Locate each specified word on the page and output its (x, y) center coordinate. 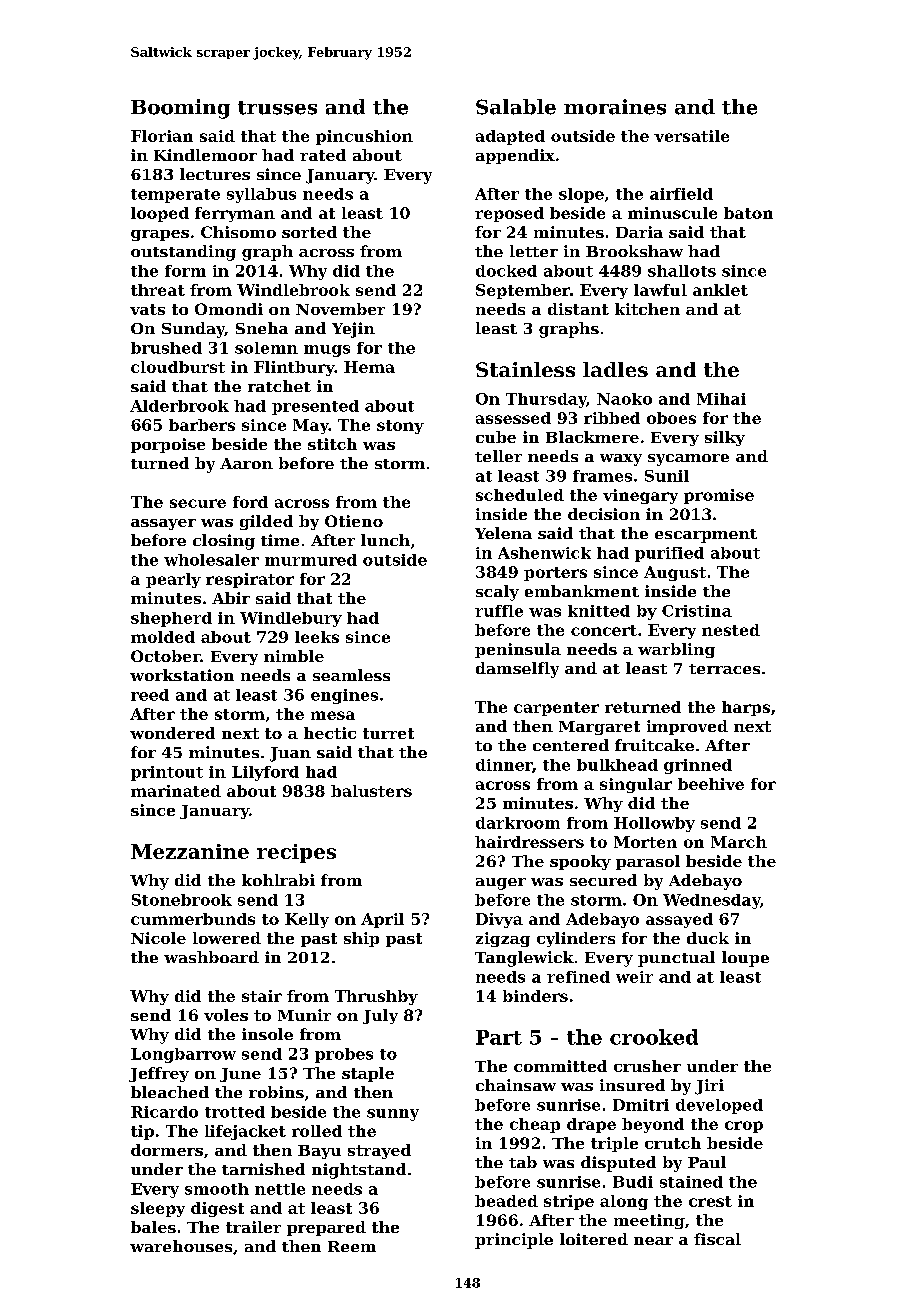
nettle (280, 1189)
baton (748, 213)
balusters (371, 791)
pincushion (364, 137)
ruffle (499, 611)
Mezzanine (190, 851)
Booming (180, 109)
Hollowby (654, 824)
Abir (231, 598)
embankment (582, 591)
